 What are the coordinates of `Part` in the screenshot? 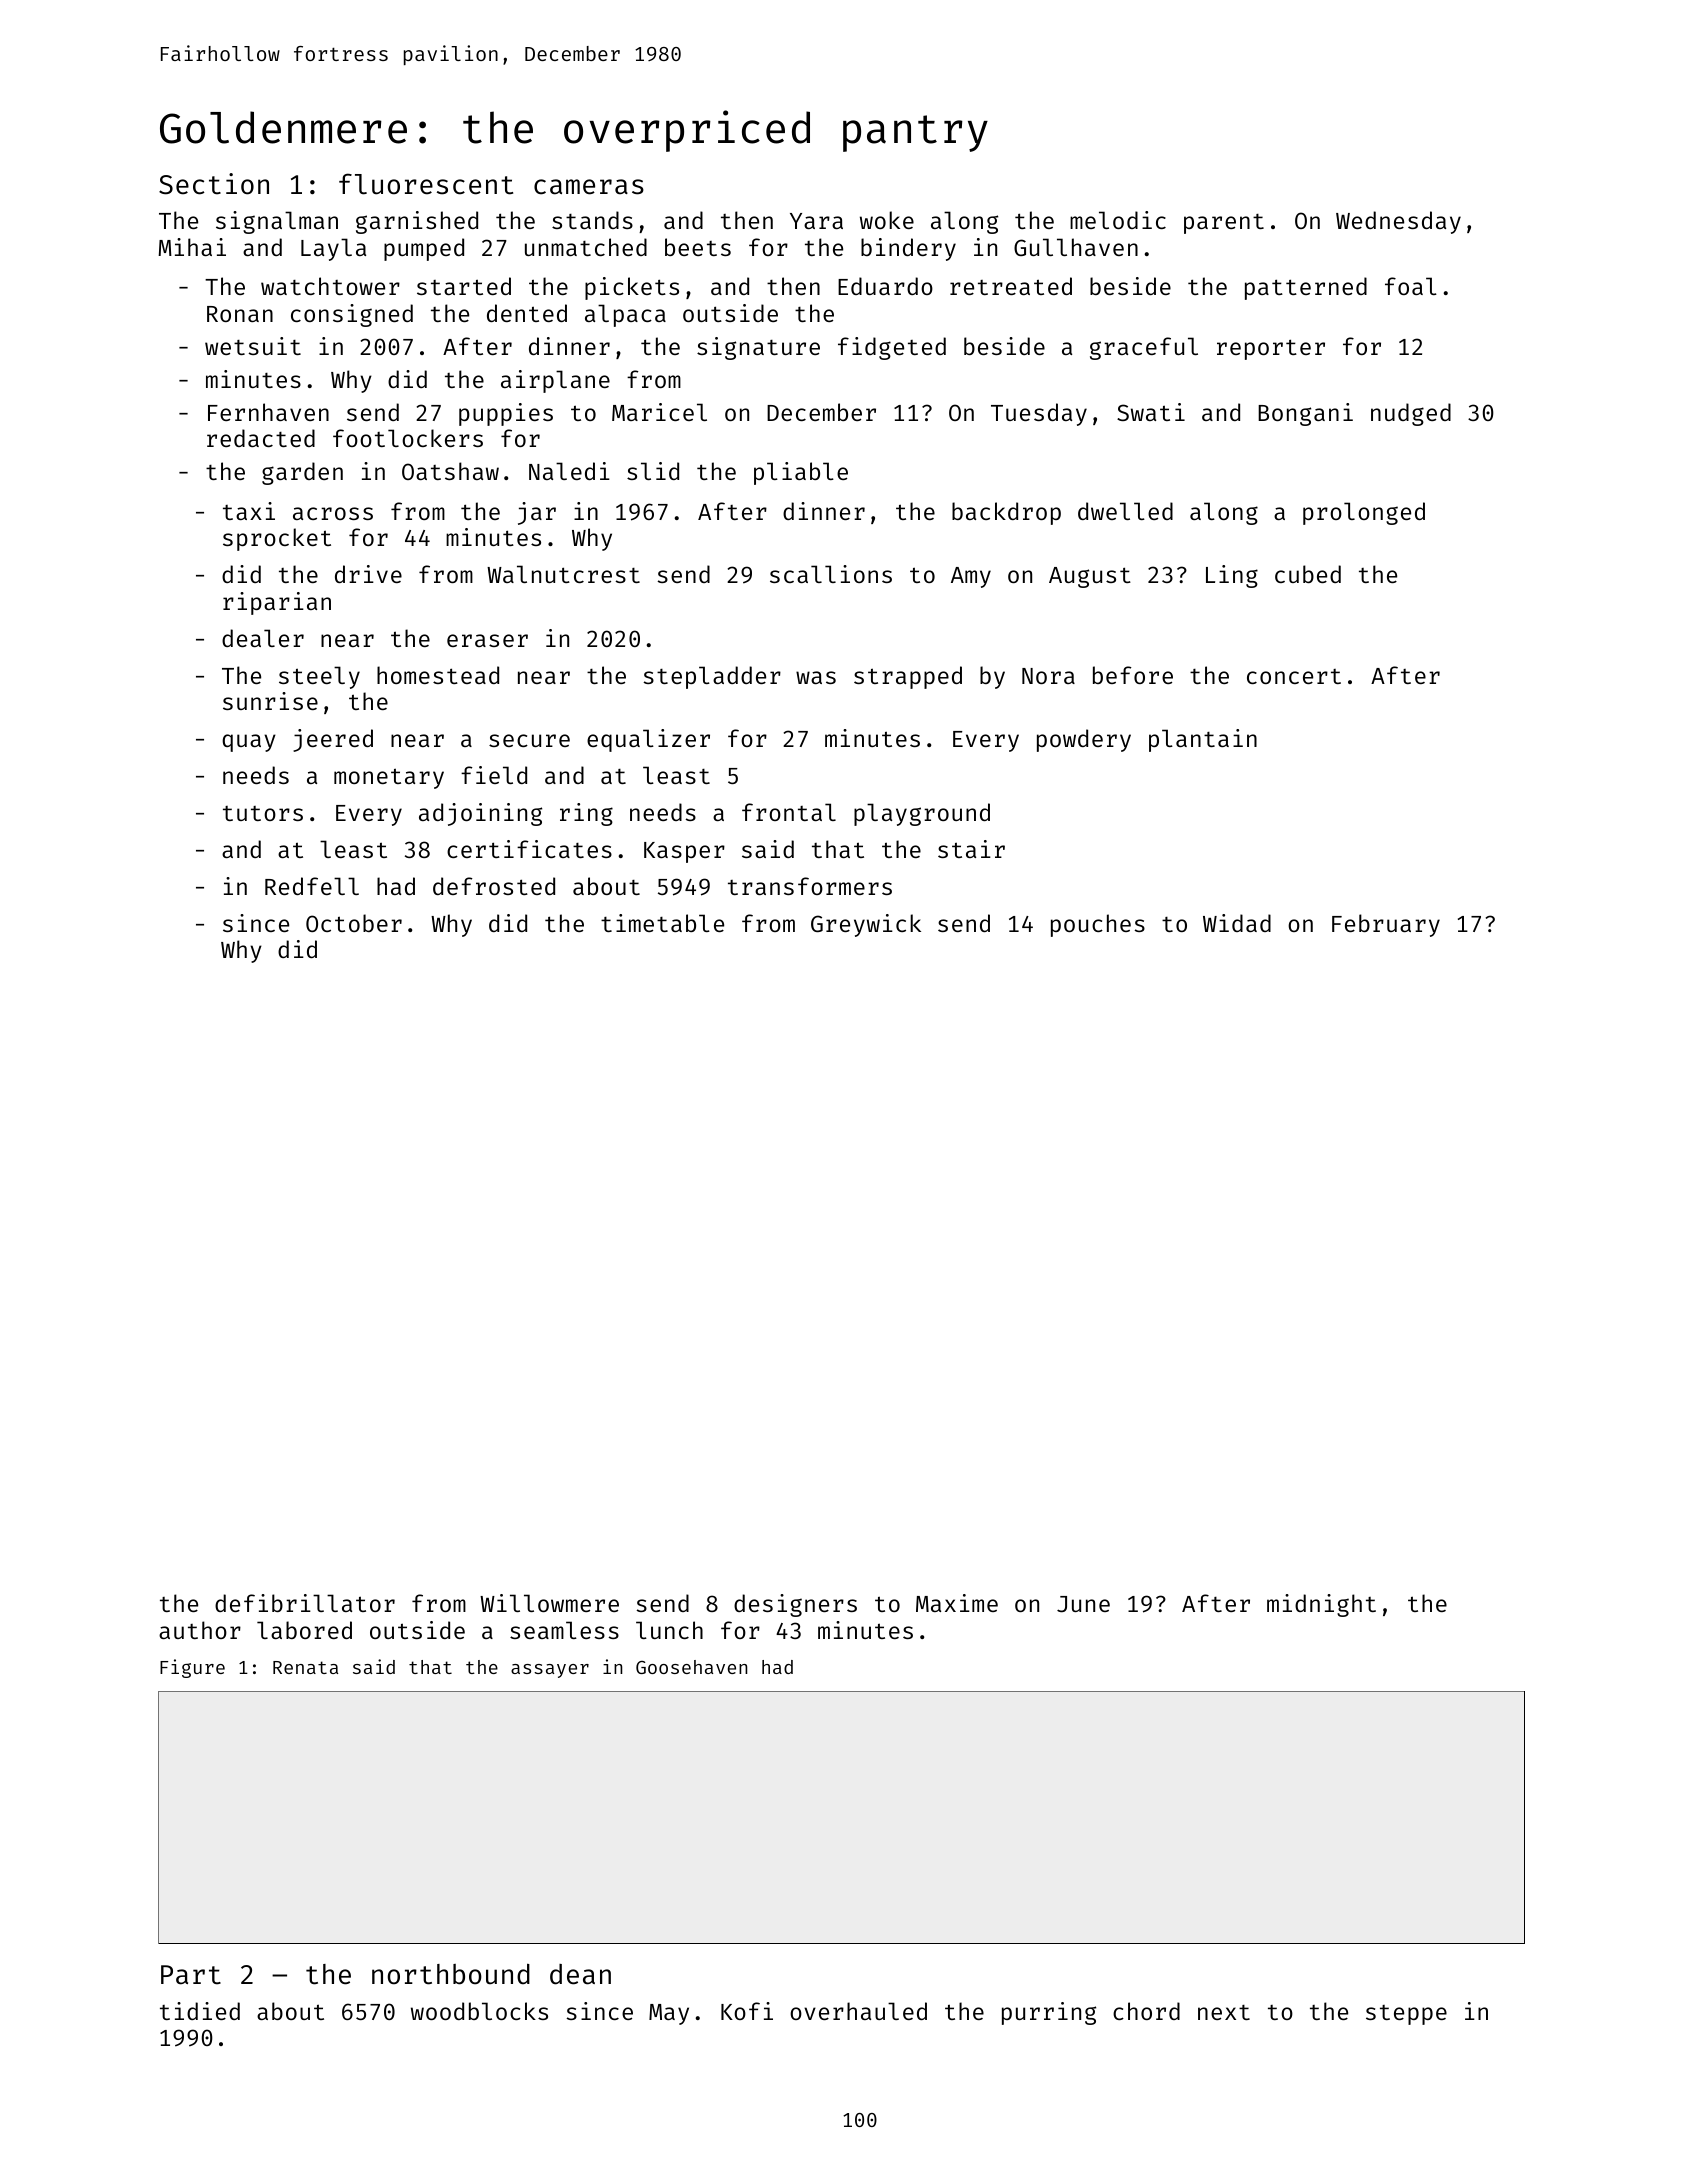 It's located at (191, 1975).
